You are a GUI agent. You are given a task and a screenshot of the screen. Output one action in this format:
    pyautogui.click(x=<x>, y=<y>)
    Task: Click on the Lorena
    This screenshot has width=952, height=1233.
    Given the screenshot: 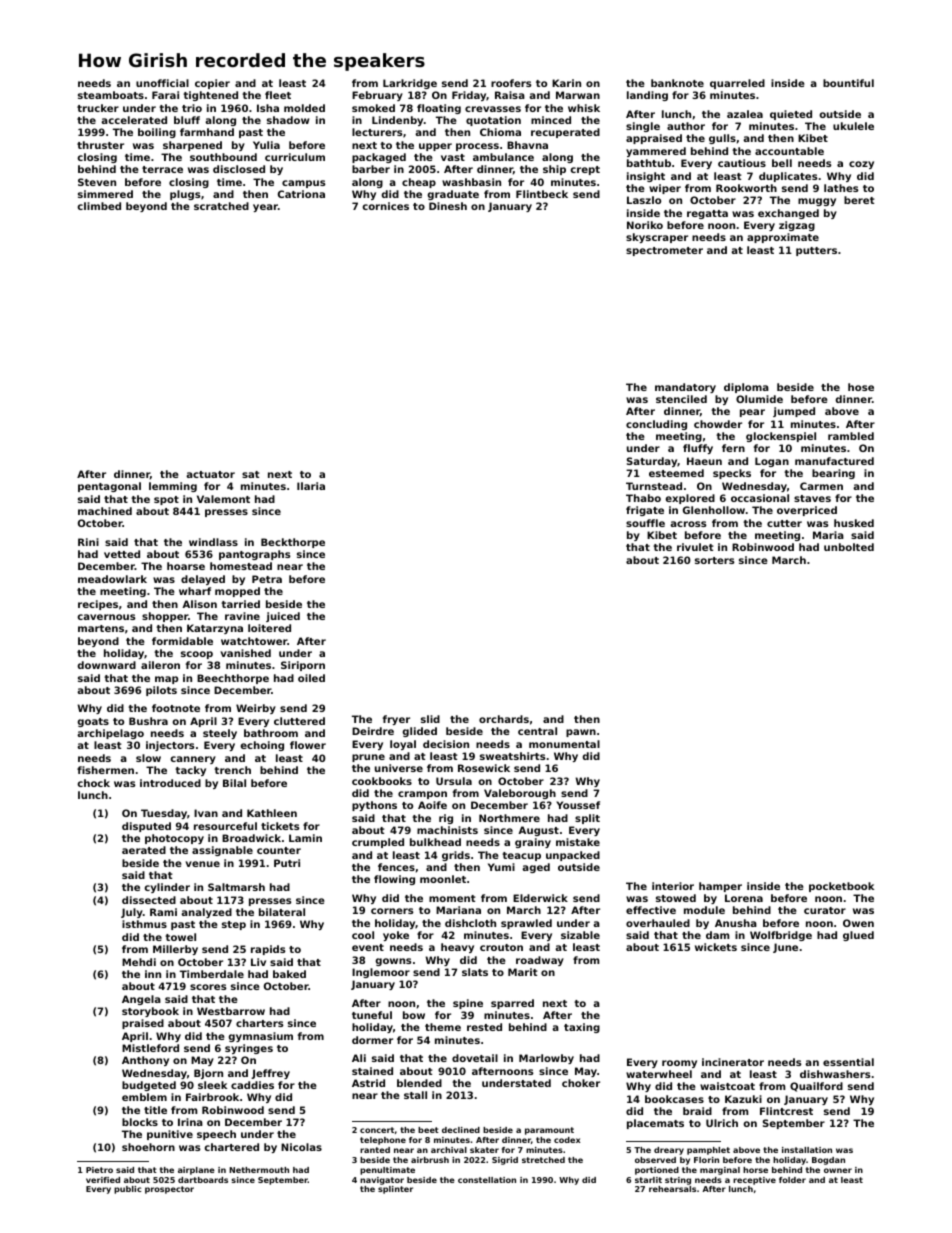 What is the action you would take?
    pyautogui.click(x=744, y=898)
